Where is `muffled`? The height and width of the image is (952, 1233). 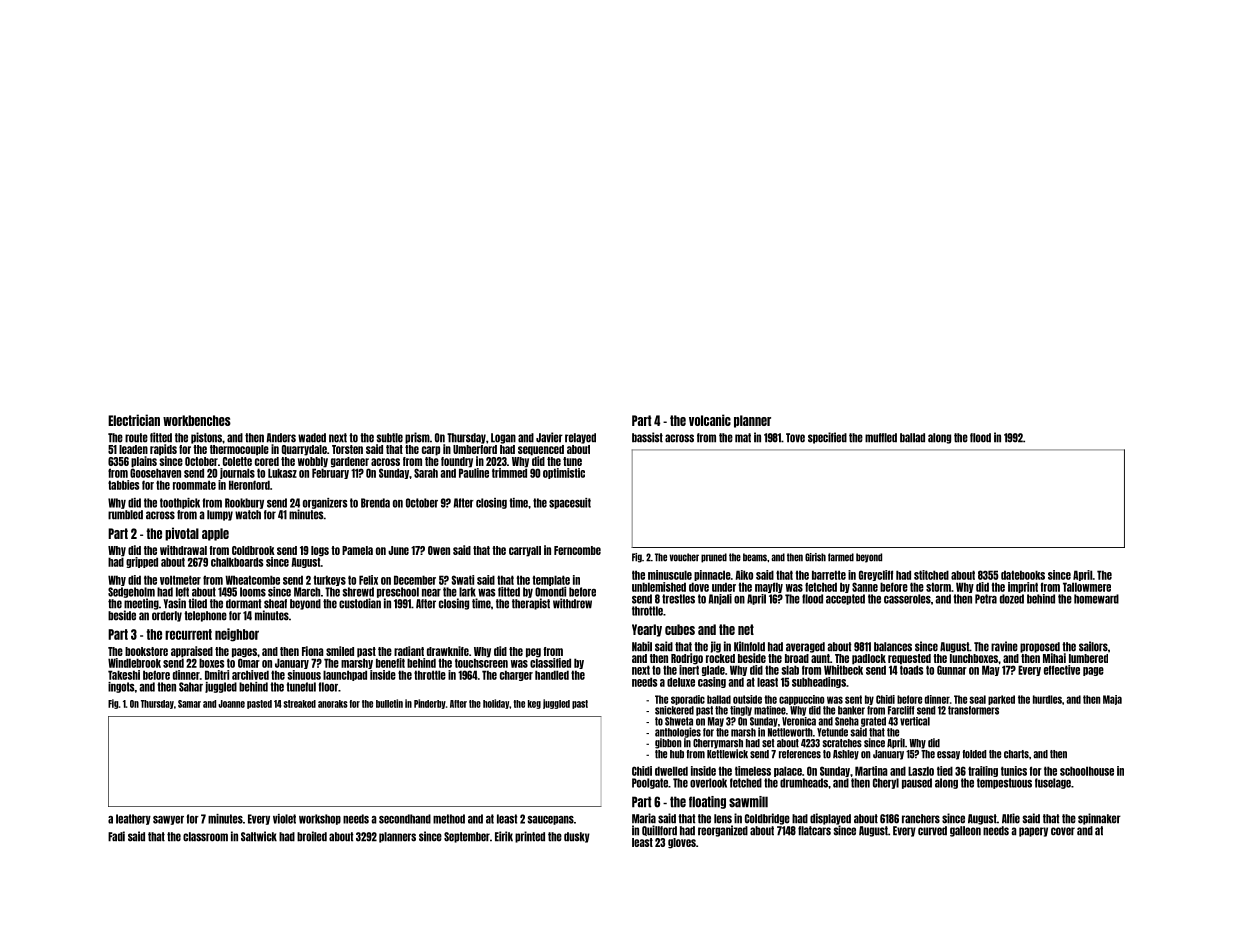
muffled is located at coordinates (881, 438).
